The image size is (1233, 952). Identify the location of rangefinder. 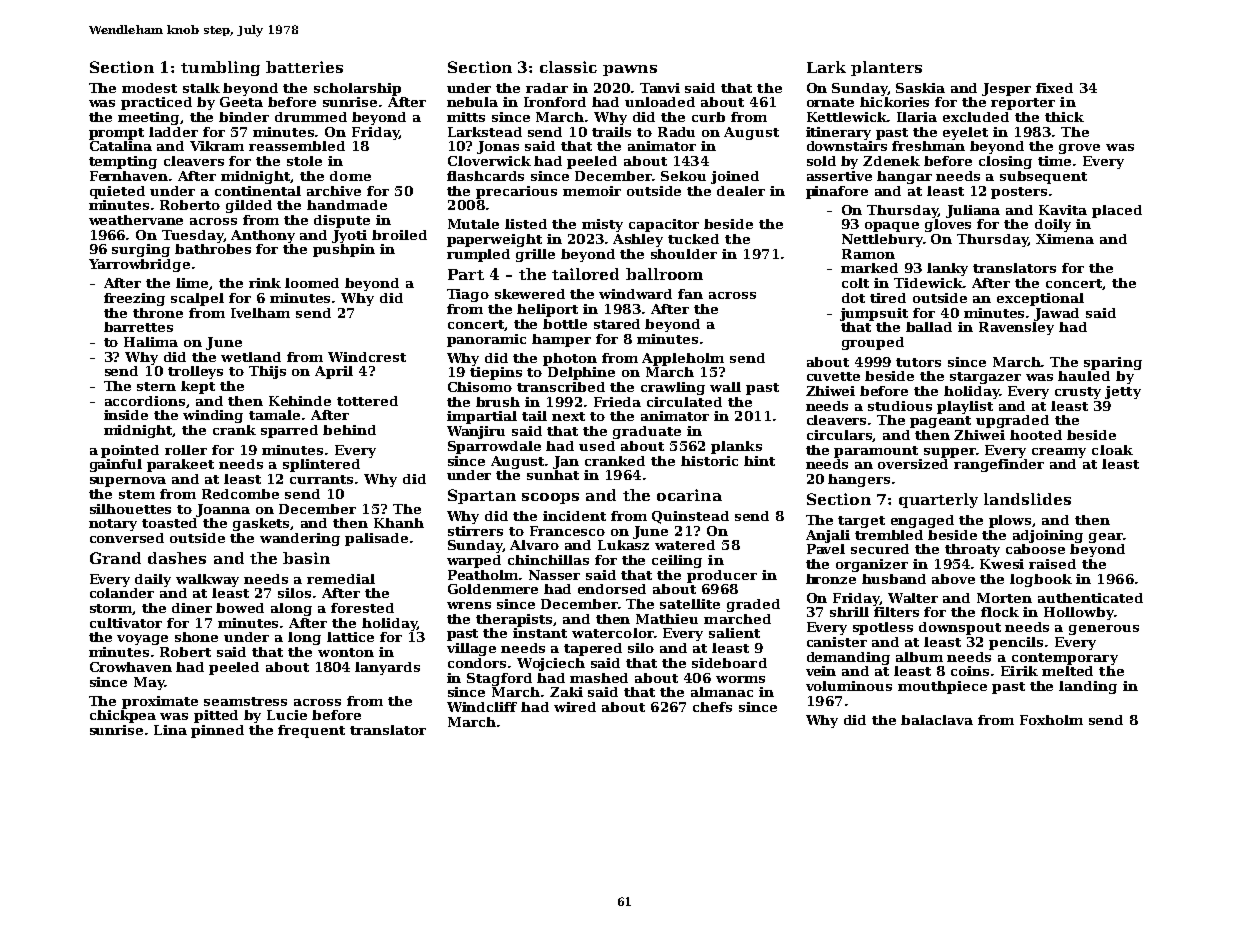
(999, 465).
